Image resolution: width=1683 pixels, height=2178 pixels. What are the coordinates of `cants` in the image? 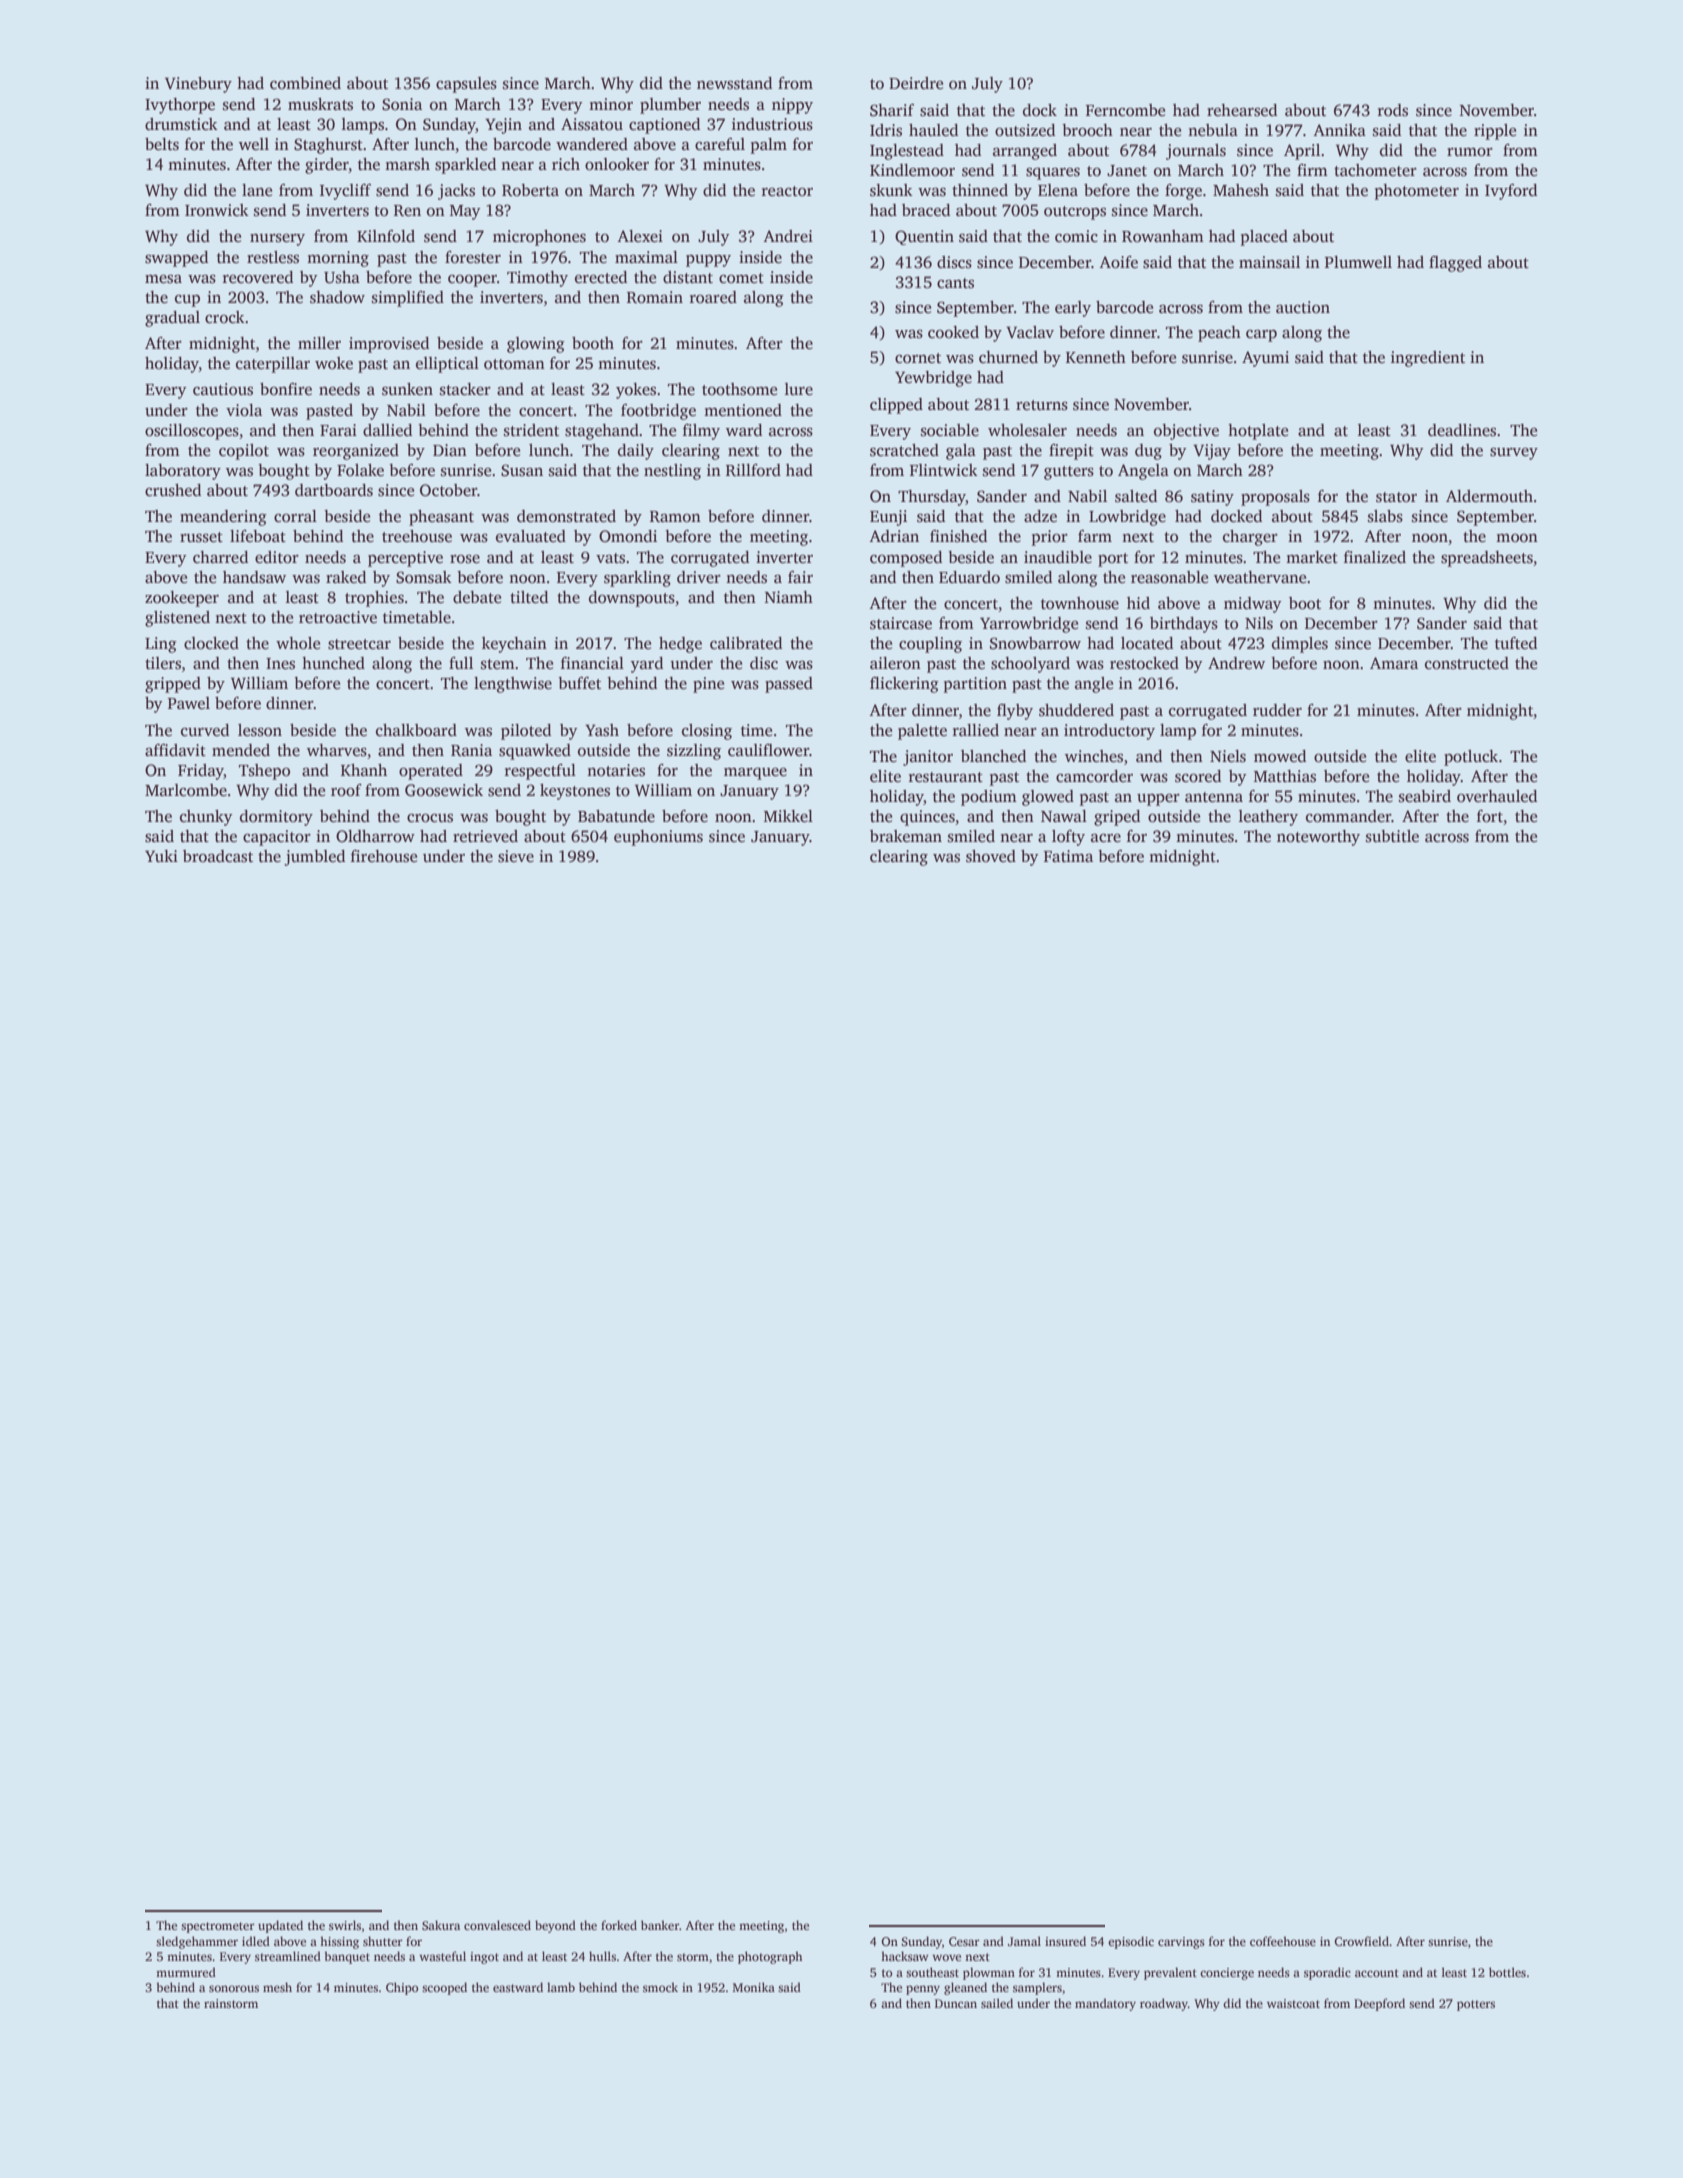 It's located at (955, 283).
